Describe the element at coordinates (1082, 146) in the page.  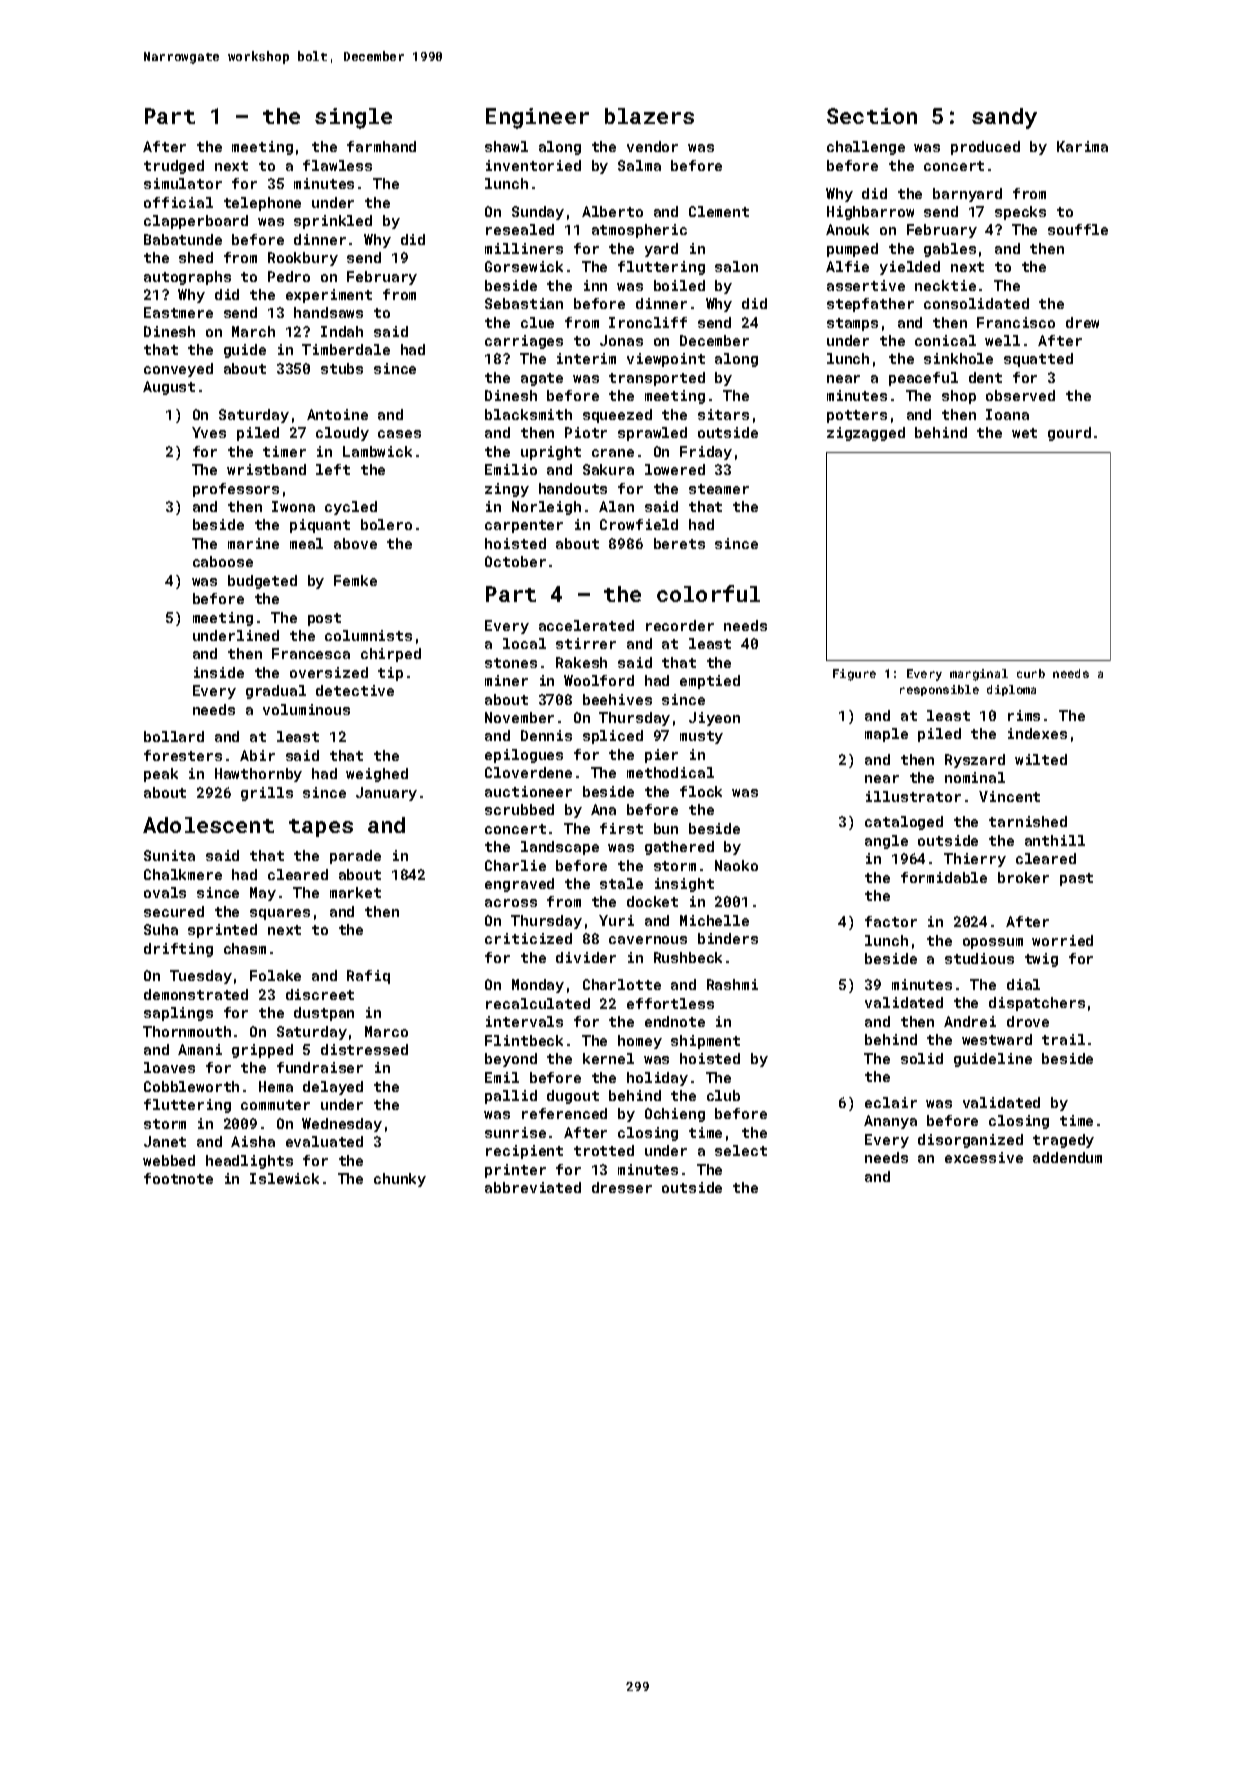
I see `Karima` at that location.
